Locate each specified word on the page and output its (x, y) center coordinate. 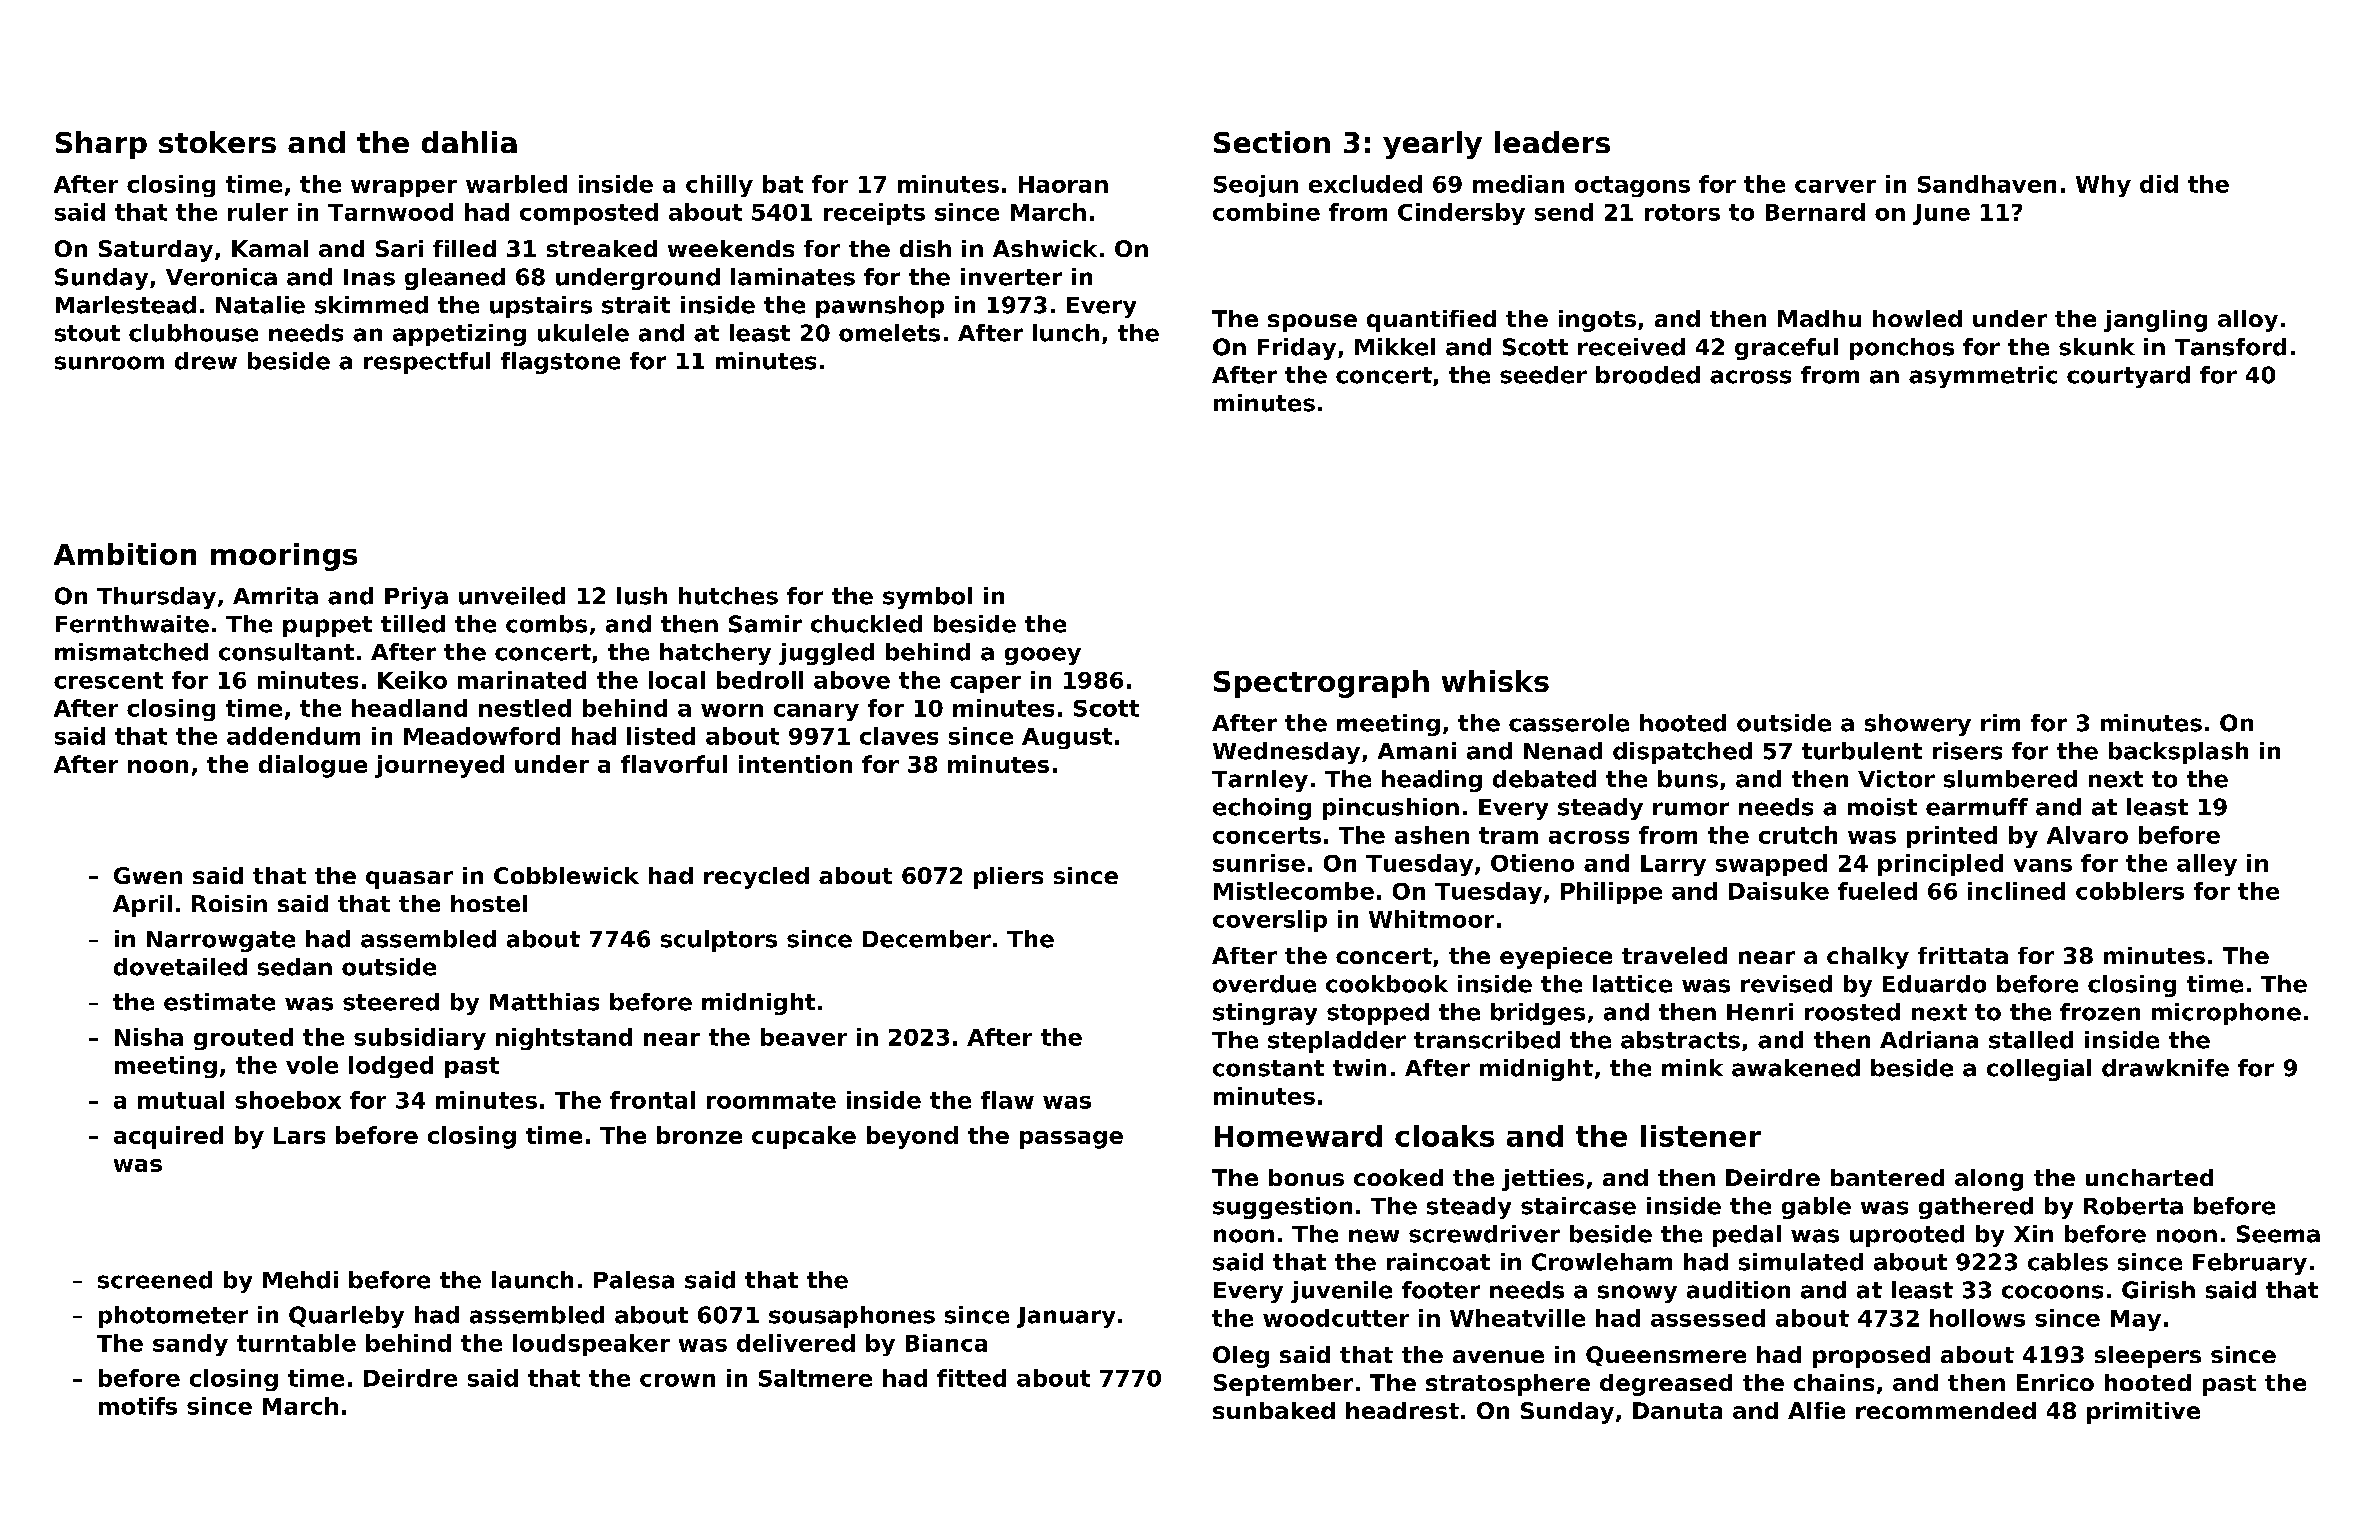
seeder (1543, 375)
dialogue (313, 766)
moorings (284, 557)
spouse (1312, 323)
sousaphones (852, 1317)
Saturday (156, 251)
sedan (295, 967)
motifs (138, 1406)
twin (1359, 1067)
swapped (1771, 865)
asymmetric (1983, 377)
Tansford (2230, 347)
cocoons (2052, 1292)
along (1989, 1180)
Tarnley (1260, 781)
